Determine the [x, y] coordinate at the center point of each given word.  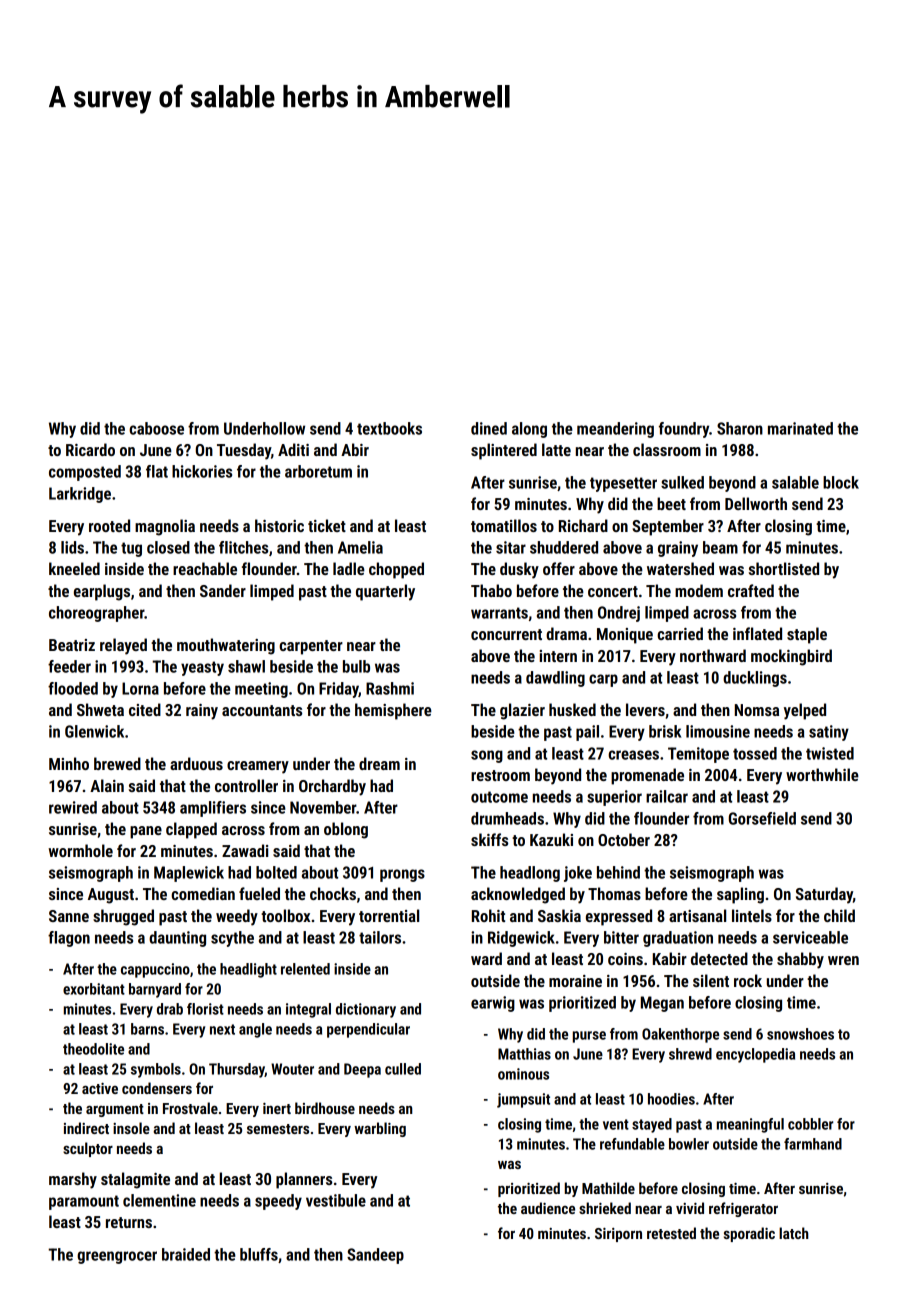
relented [305, 969]
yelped [805, 711]
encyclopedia [755, 1055]
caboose [156, 428]
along [529, 430]
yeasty [202, 668]
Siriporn [618, 1235]
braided [186, 1254]
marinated [800, 428]
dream [379, 763]
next [222, 1029]
